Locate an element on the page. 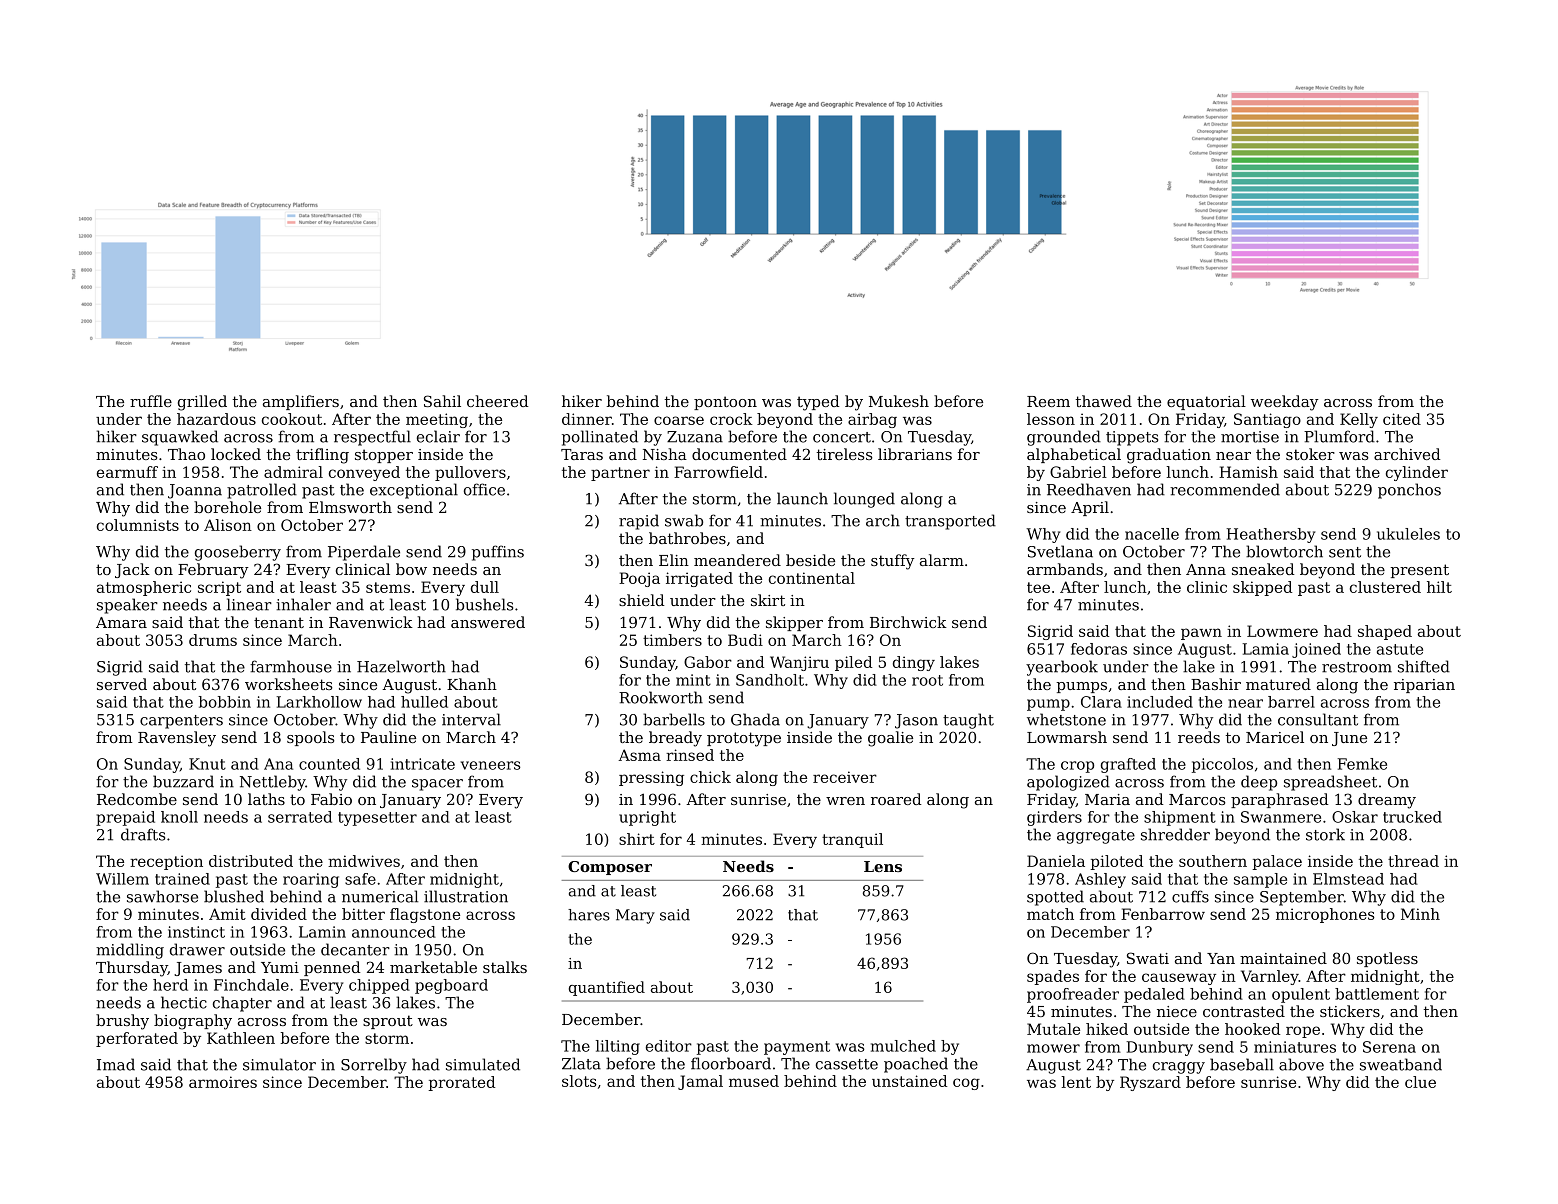  stalks is located at coordinates (505, 967).
